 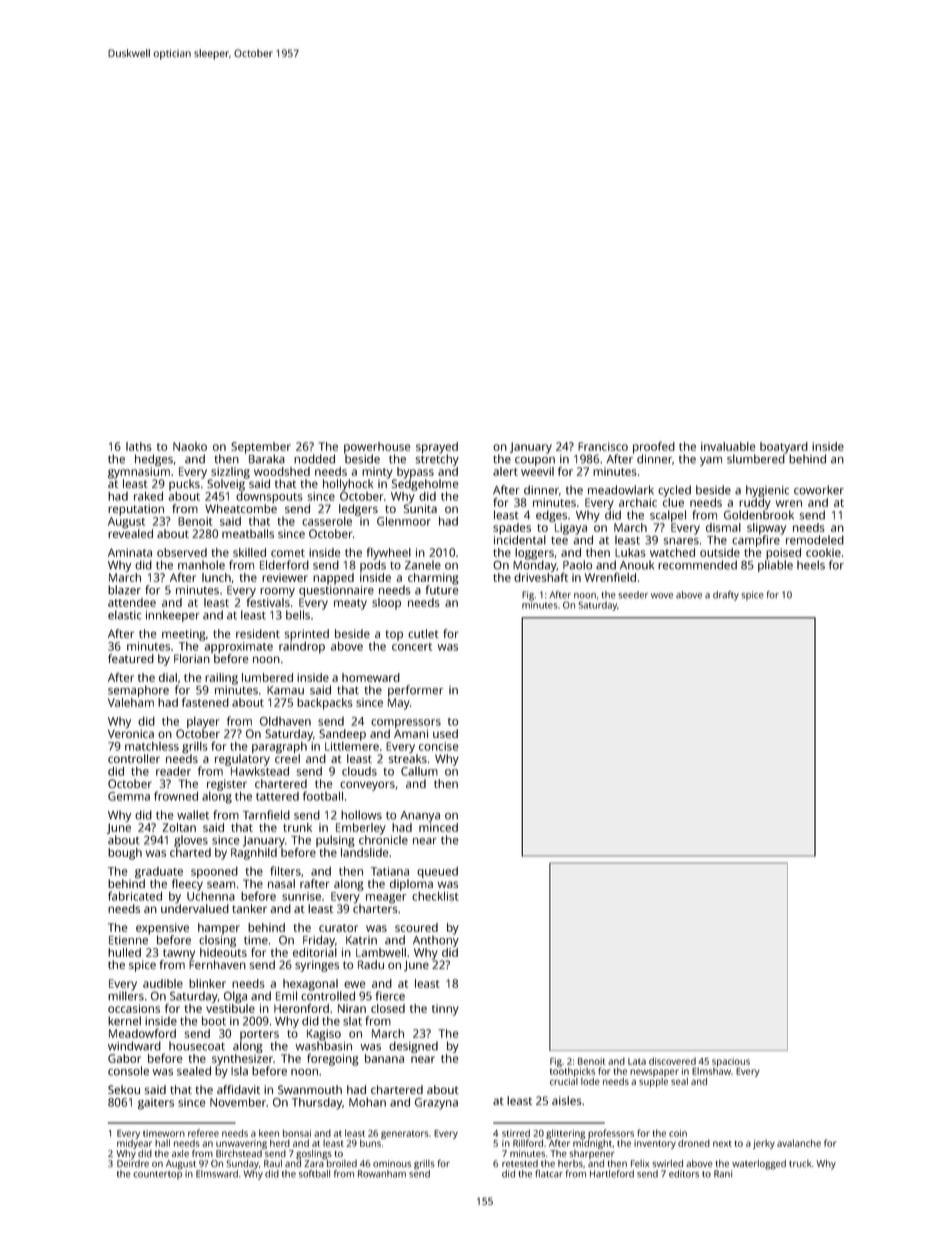 What do you see at coordinates (811, 565) in the screenshot?
I see `heels` at bounding box center [811, 565].
